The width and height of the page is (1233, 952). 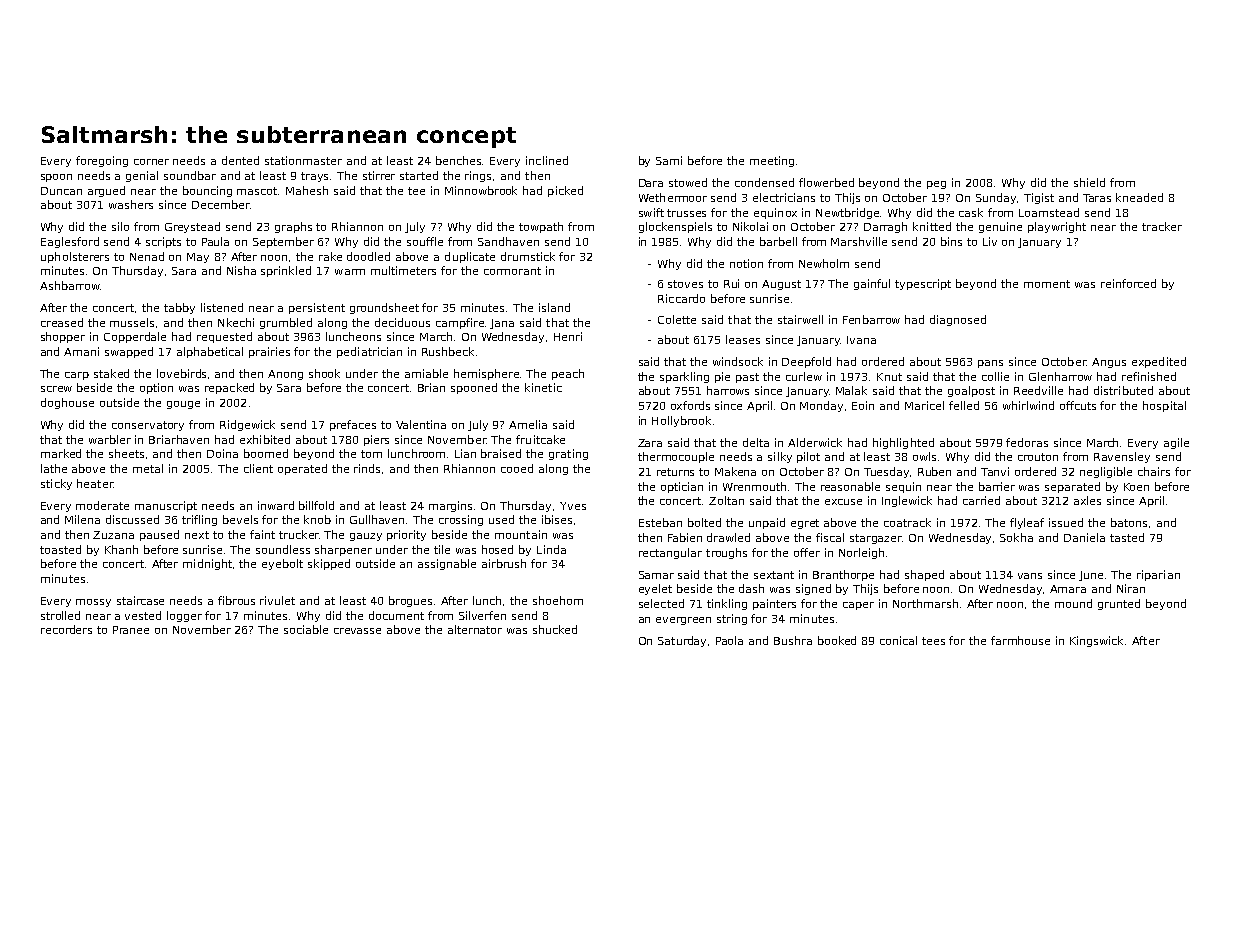 What do you see at coordinates (198, 258) in the page?
I see `May` at bounding box center [198, 258].
